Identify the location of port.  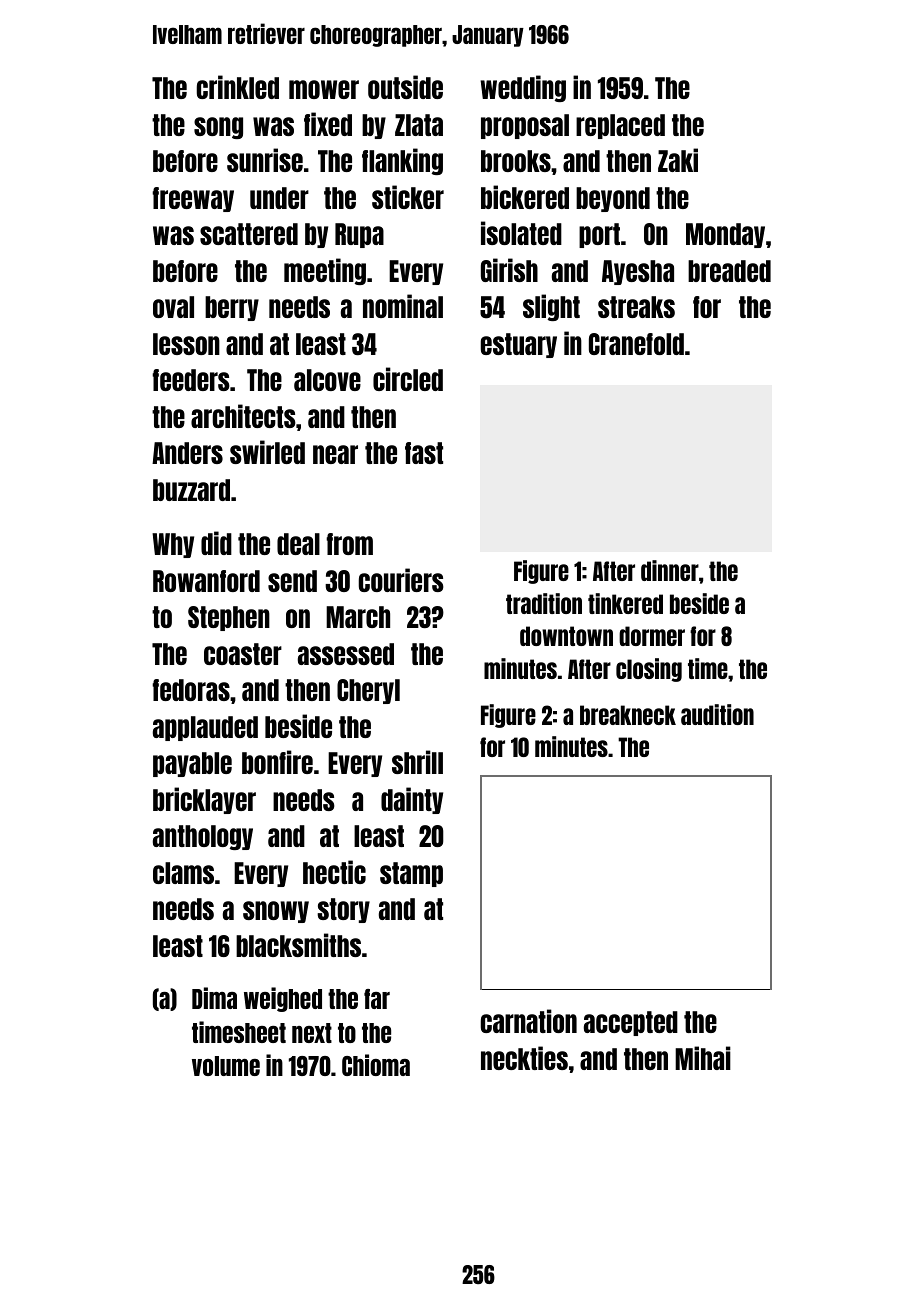
(599, 235).
